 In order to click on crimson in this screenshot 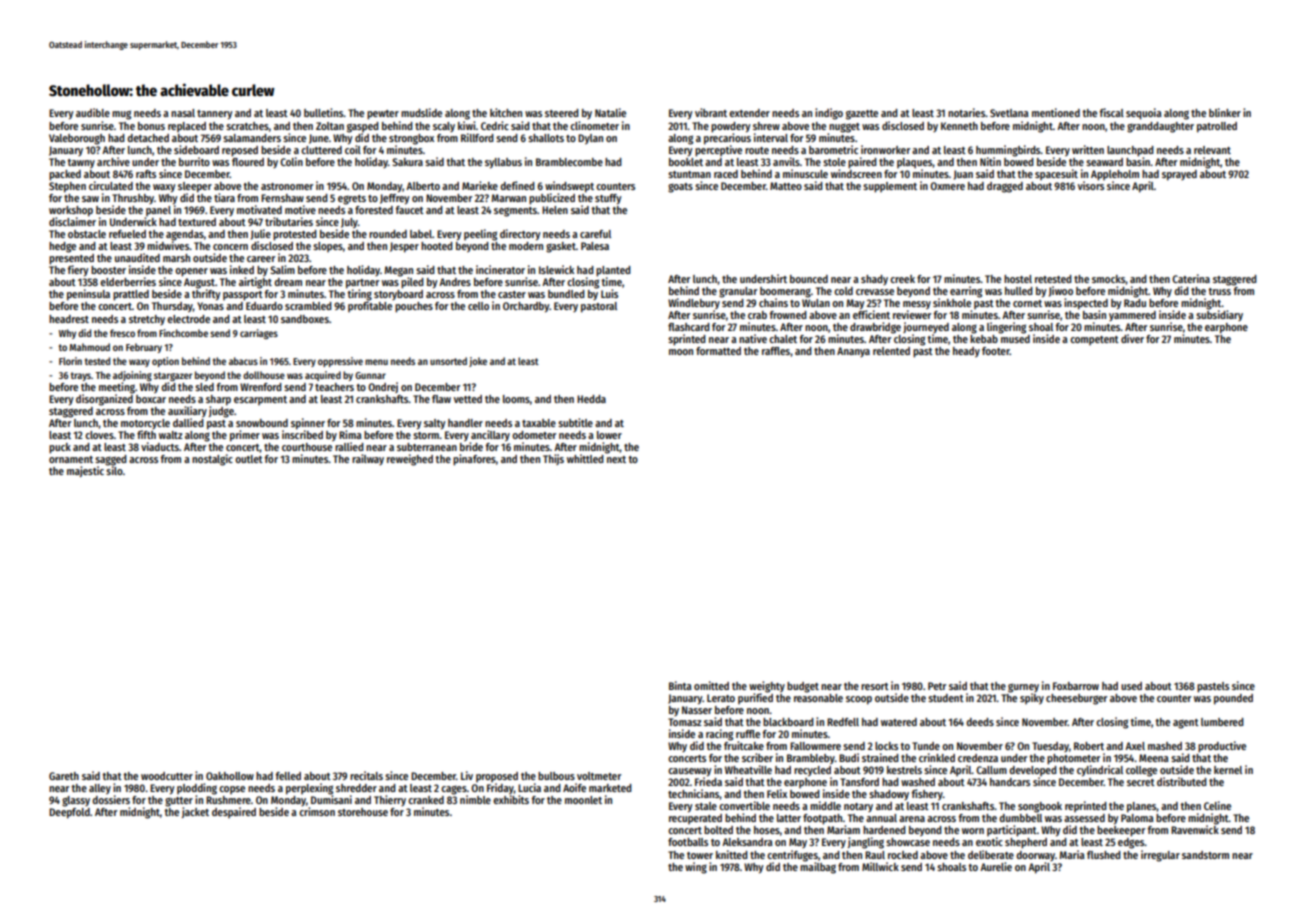, I will do `click(317, 811)`.
